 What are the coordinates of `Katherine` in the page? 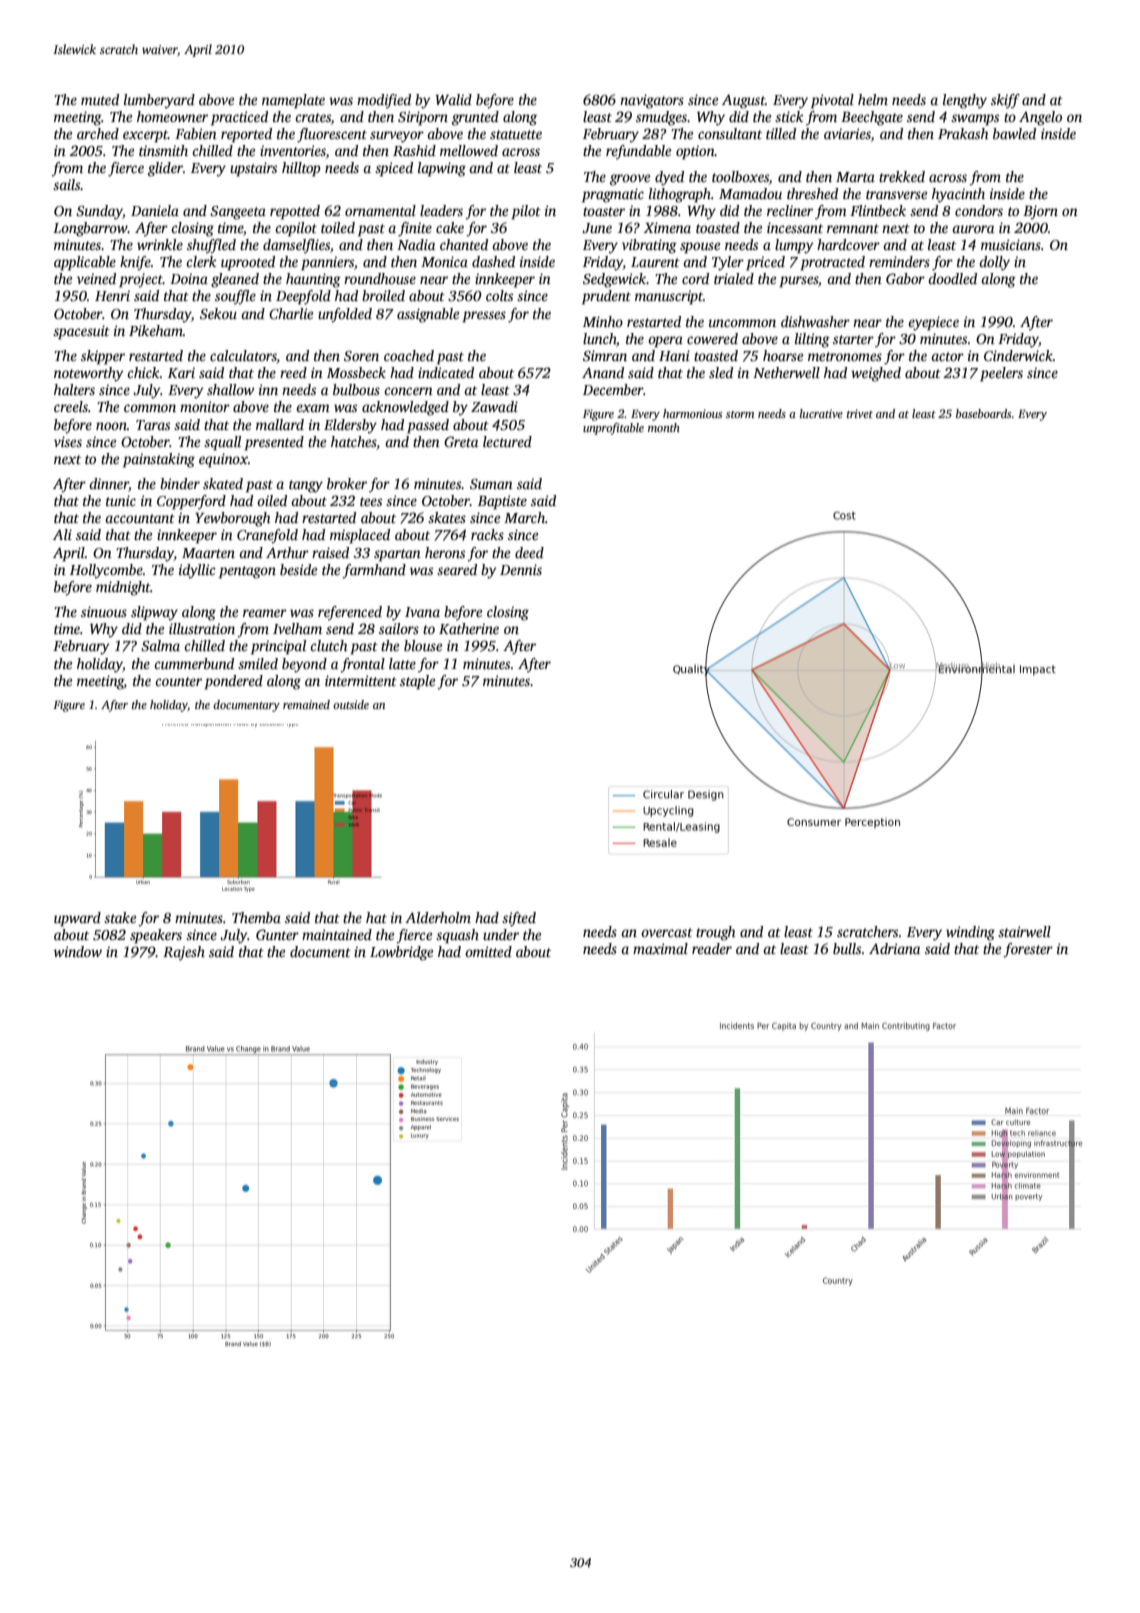 It's located at (469, 628).
